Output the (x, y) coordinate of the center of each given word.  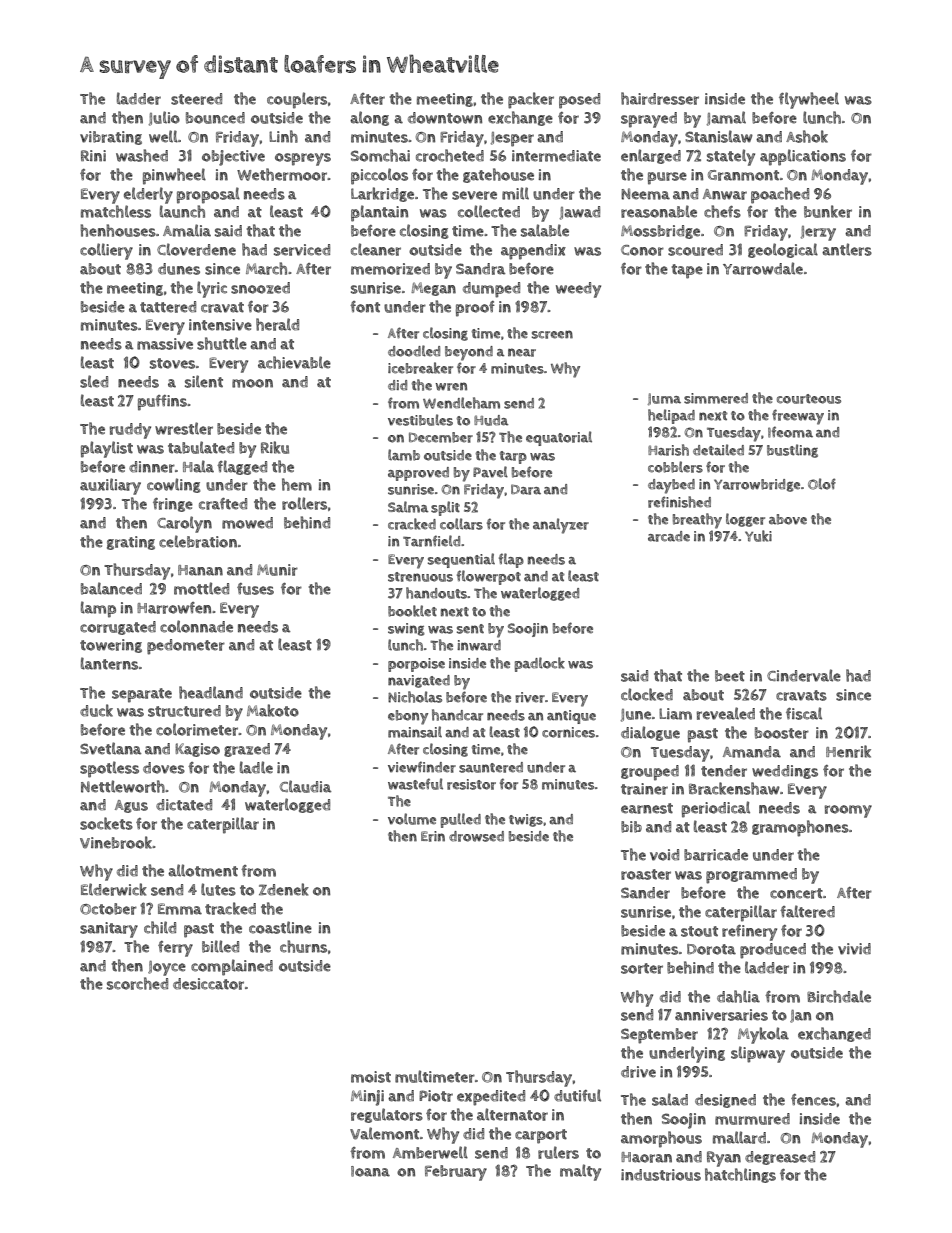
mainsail (415, 732)
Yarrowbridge (757, 485)
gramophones (800, 828)
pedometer (186, 647)
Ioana (370, 1171)
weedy (578, 290)
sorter (642, 968)
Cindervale (804, 675)
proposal (208, 195)
